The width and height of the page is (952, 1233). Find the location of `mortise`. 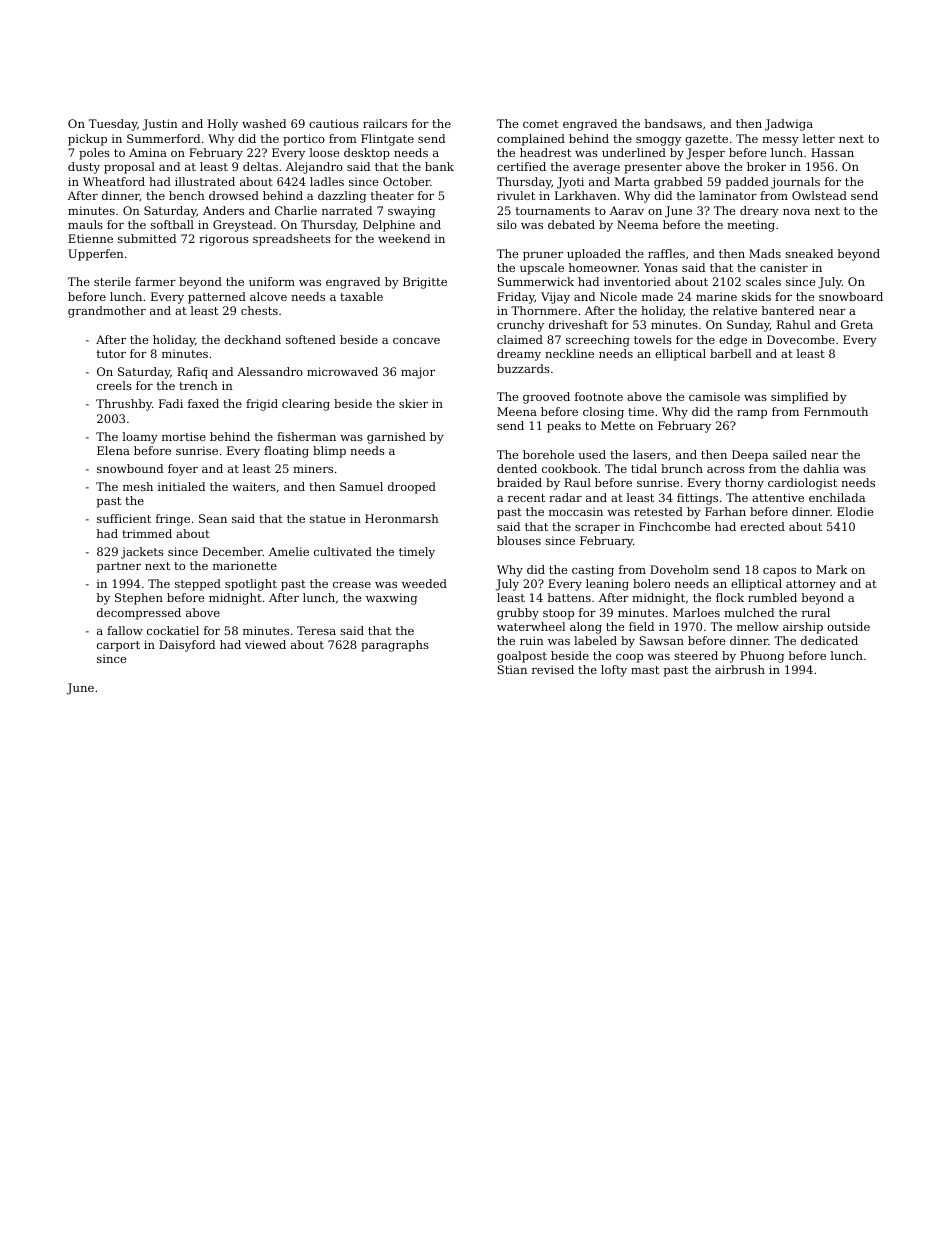

mortise is located at coordinates (184, 436).
